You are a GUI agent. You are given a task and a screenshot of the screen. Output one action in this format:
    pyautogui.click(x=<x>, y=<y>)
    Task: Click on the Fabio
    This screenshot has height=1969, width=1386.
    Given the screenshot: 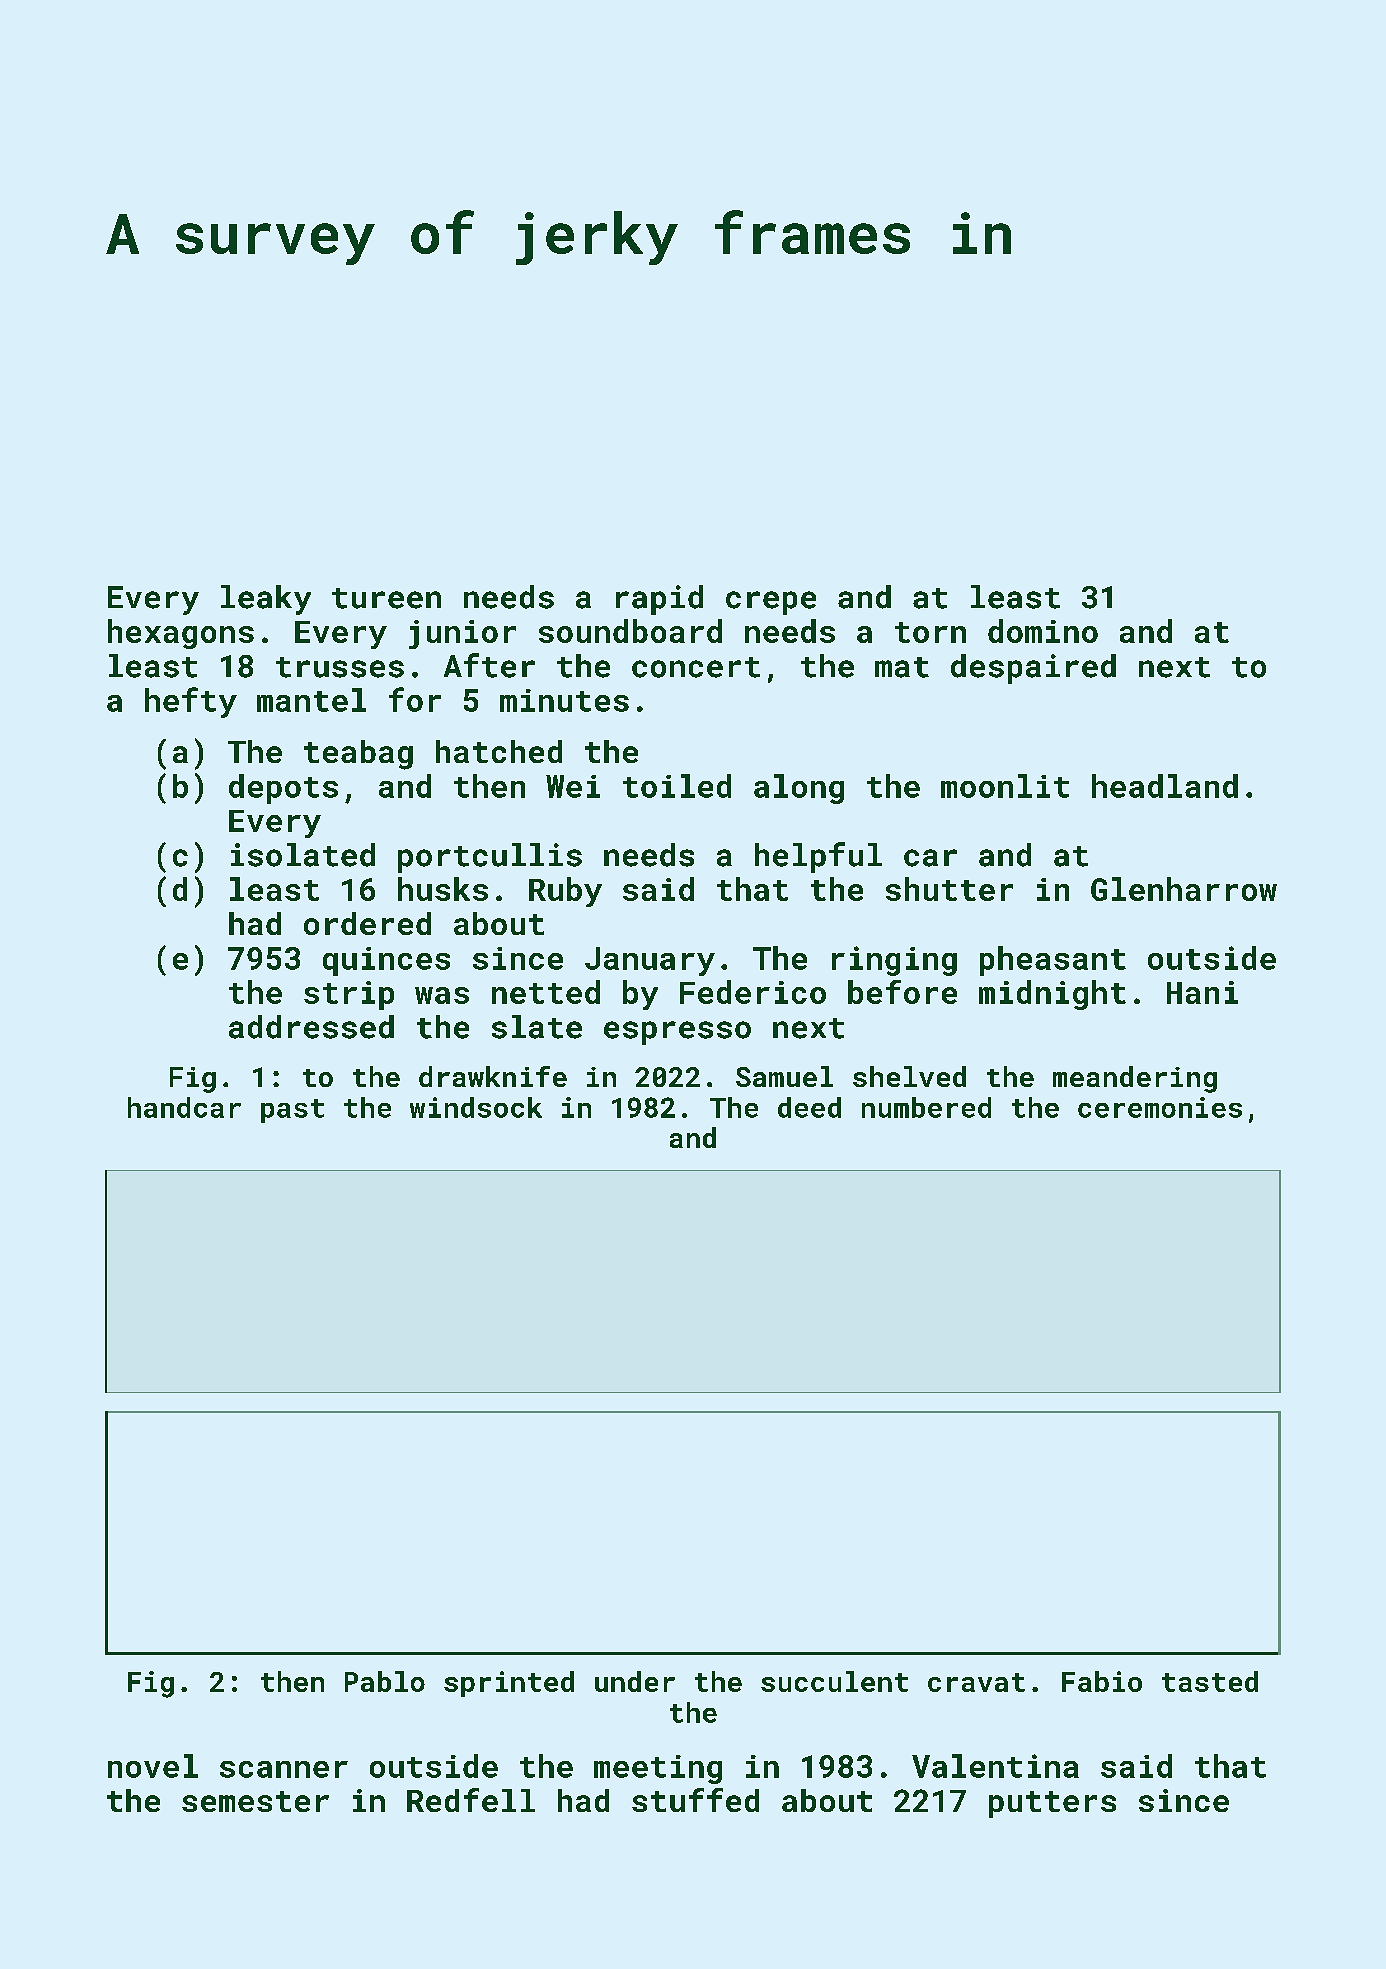 What is the action you would take?
    pyautogui.click(x=1102, y=1681)
